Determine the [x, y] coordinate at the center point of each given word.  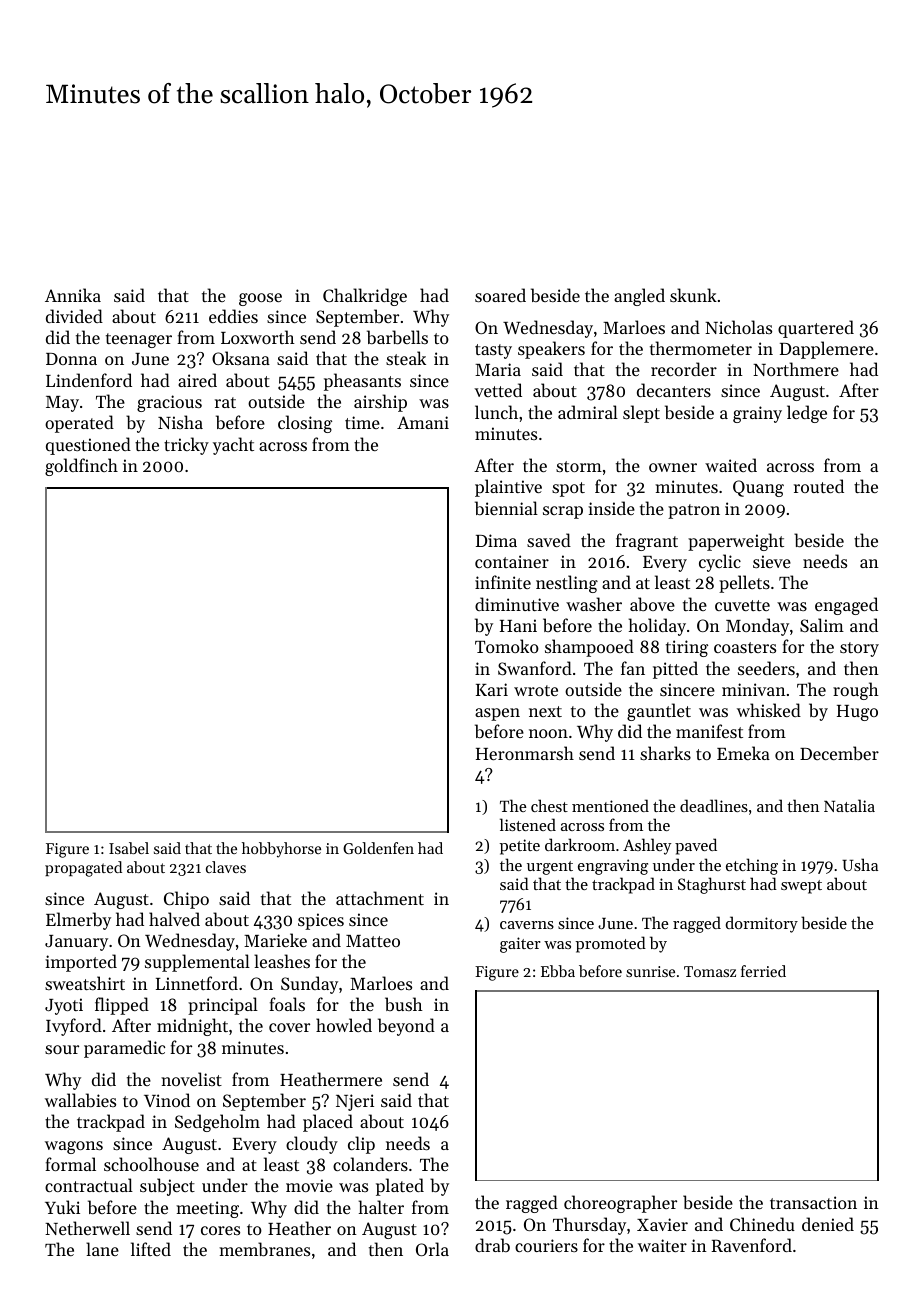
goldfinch [81, 467]
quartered [816, 329]
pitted [675, 670]
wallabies [80, 1100]
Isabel [129, 848]
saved [549, 540]
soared [500, 295]
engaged [846, 606]
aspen [497, 714]
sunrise [650, 971]
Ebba [558, 971]
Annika [73, 295]
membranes [264, 1249]
